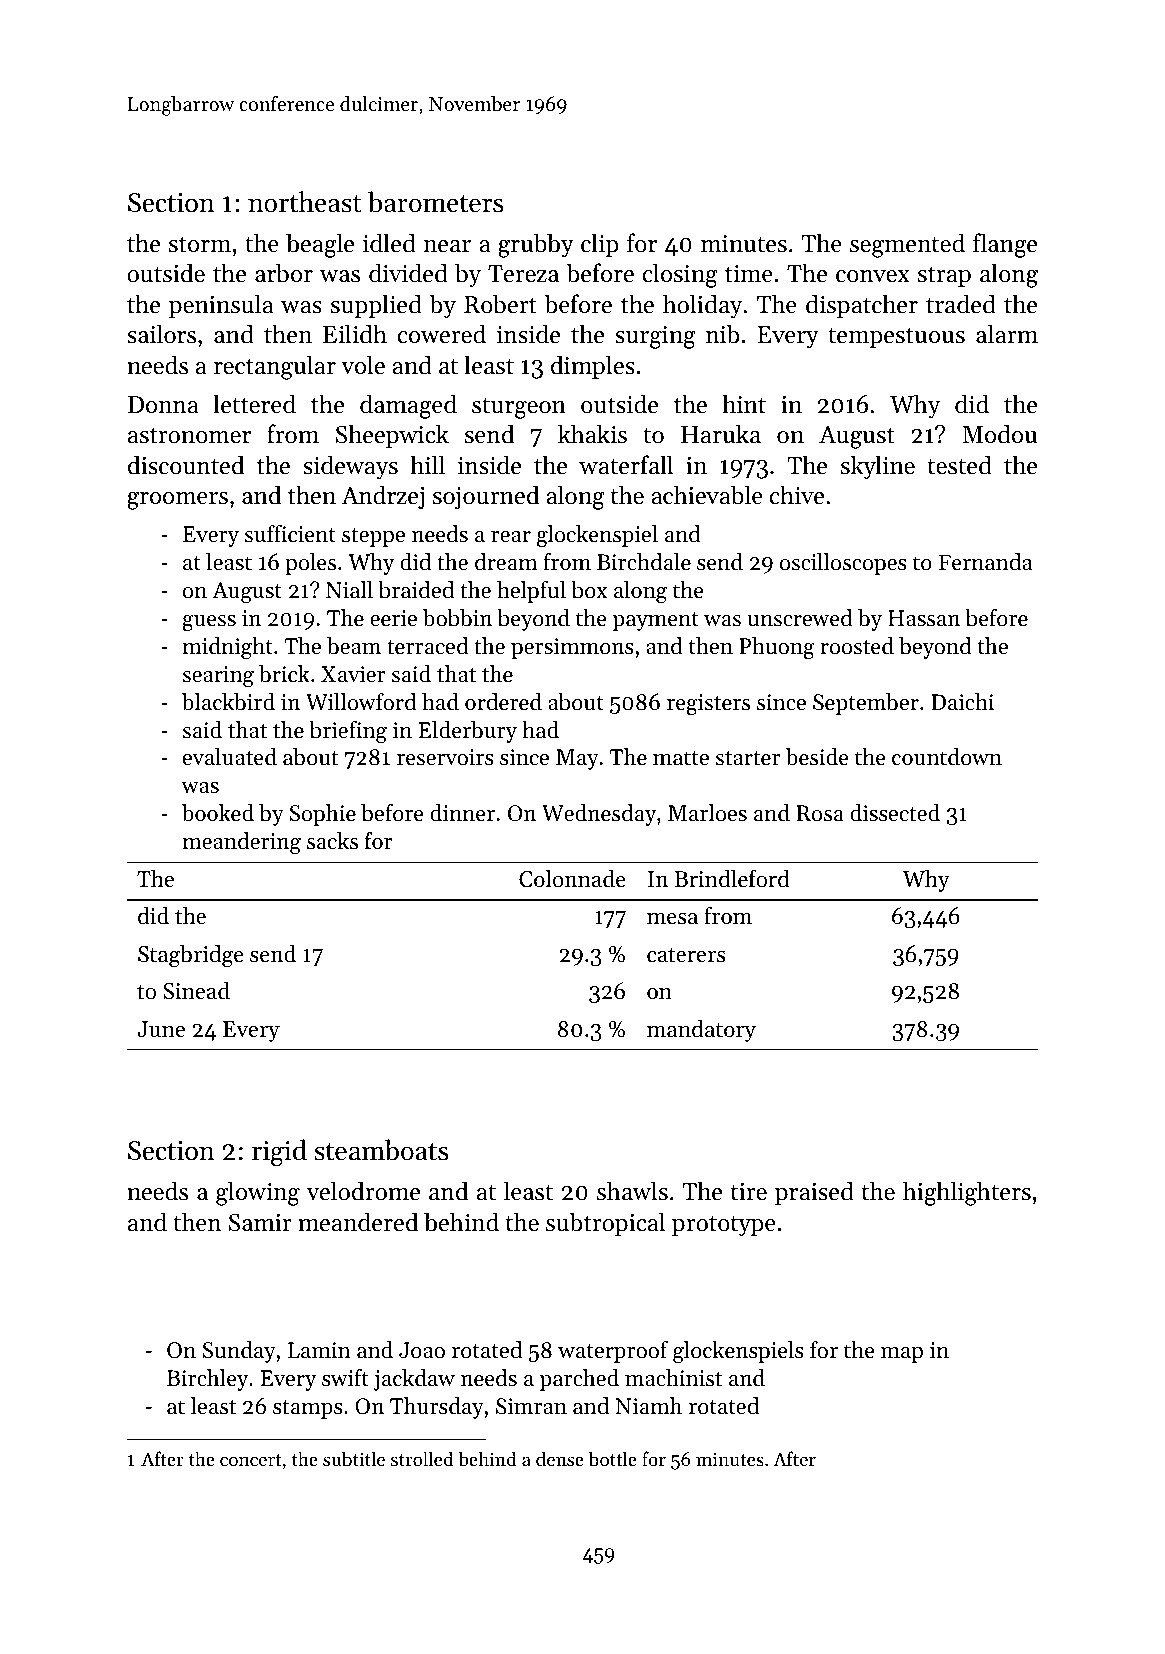  What do you see at coordinates (644, 562) in the screenshot?
I see `Birchdale` at bounding box center [644, 562].
